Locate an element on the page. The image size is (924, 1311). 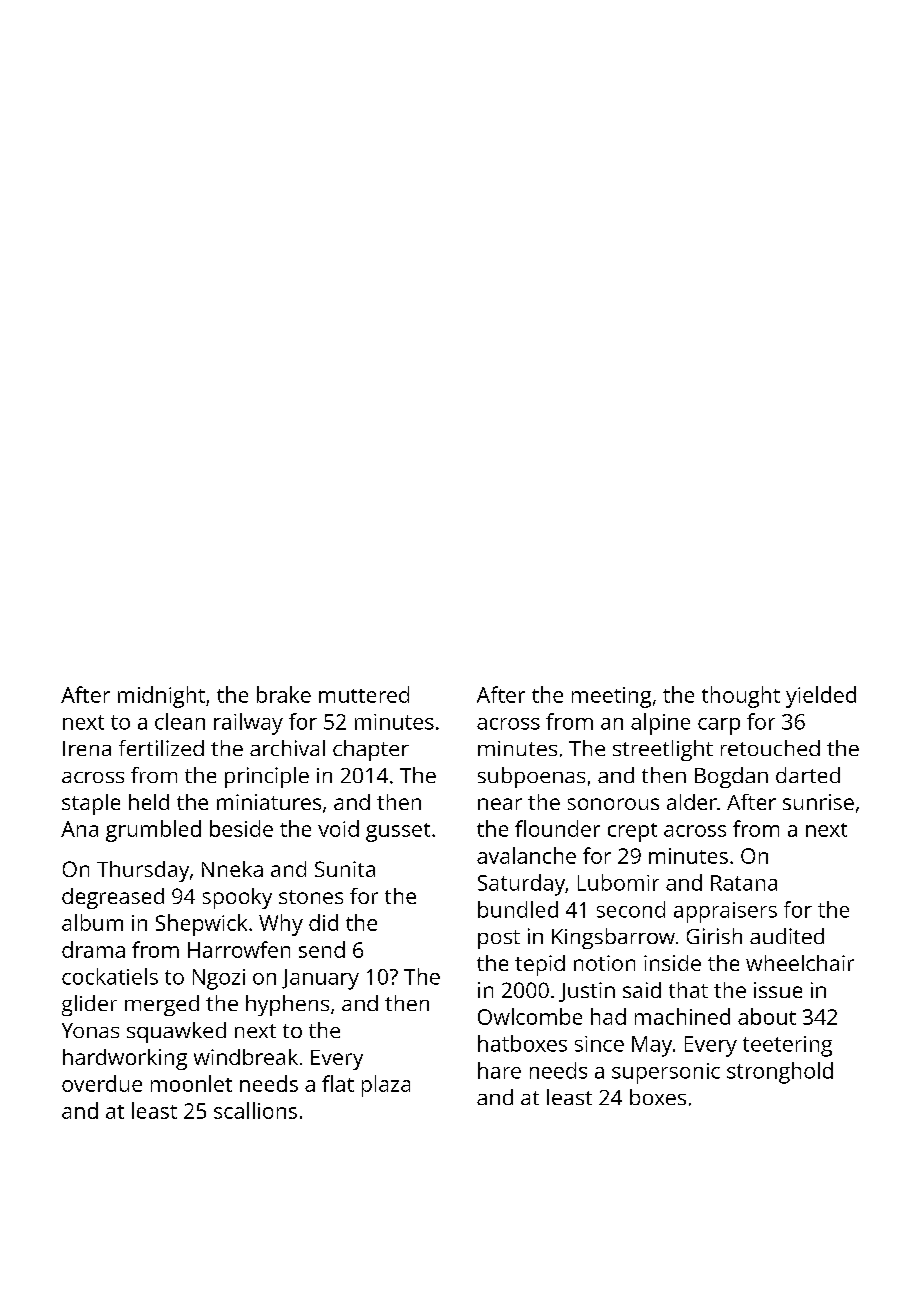
chapter is located at coordinates (371, 750).
